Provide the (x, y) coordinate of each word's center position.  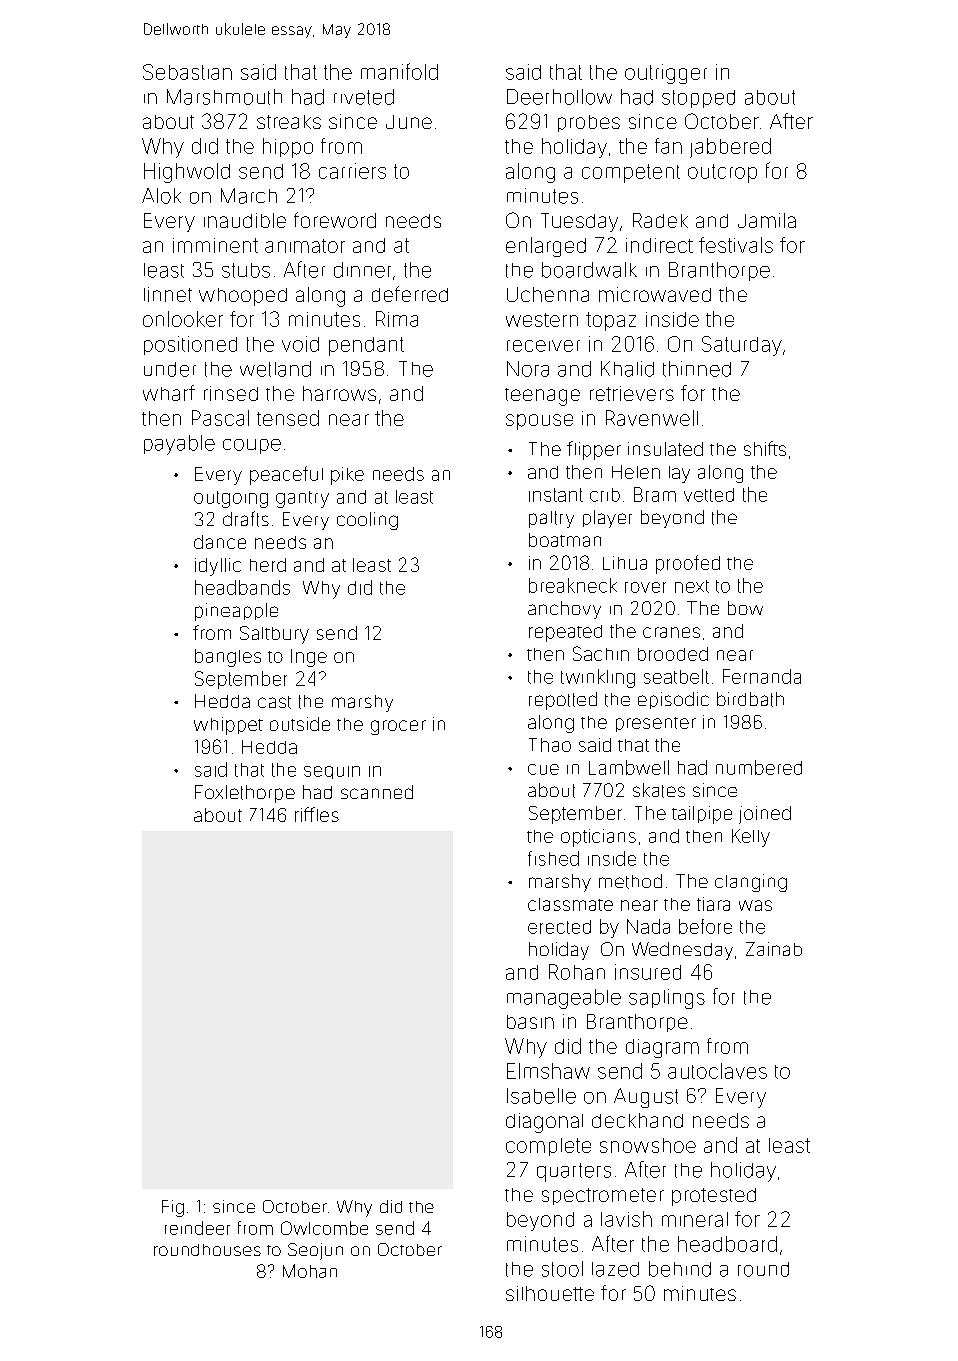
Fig (173, 1208)
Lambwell (629, 767)
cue (543, 769)
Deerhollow (559, 97)
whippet (228, 726)
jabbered (730, 148)
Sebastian (187, 72)
